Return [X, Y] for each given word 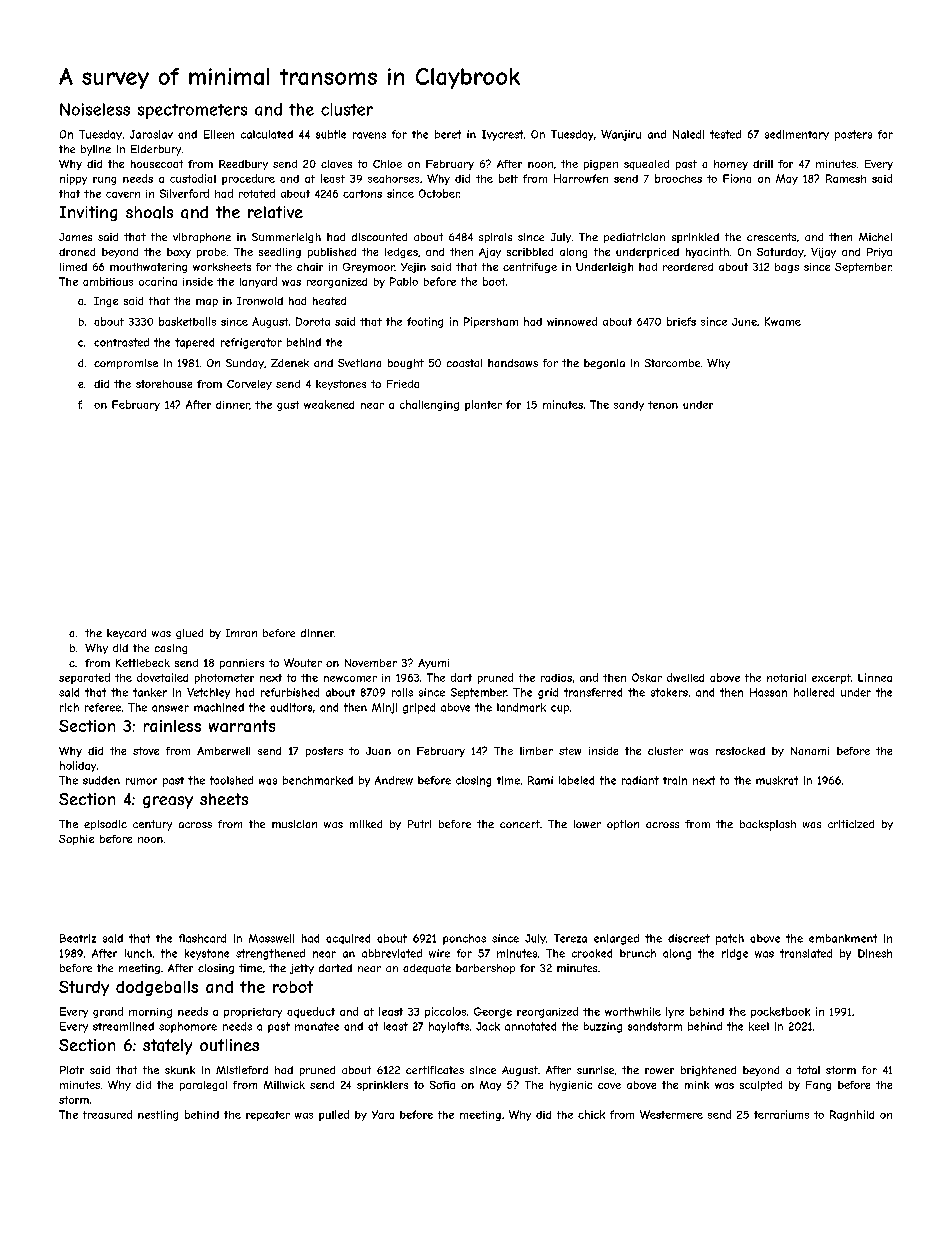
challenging [429, 405]
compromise [126, 364]
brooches [678, 178]
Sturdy [84, 988]
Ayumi [433, 664]
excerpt [831, 679]
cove [609, 1086]
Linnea [875, 677]
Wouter [303, 662]
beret [448, 134]
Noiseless [95, 109]
